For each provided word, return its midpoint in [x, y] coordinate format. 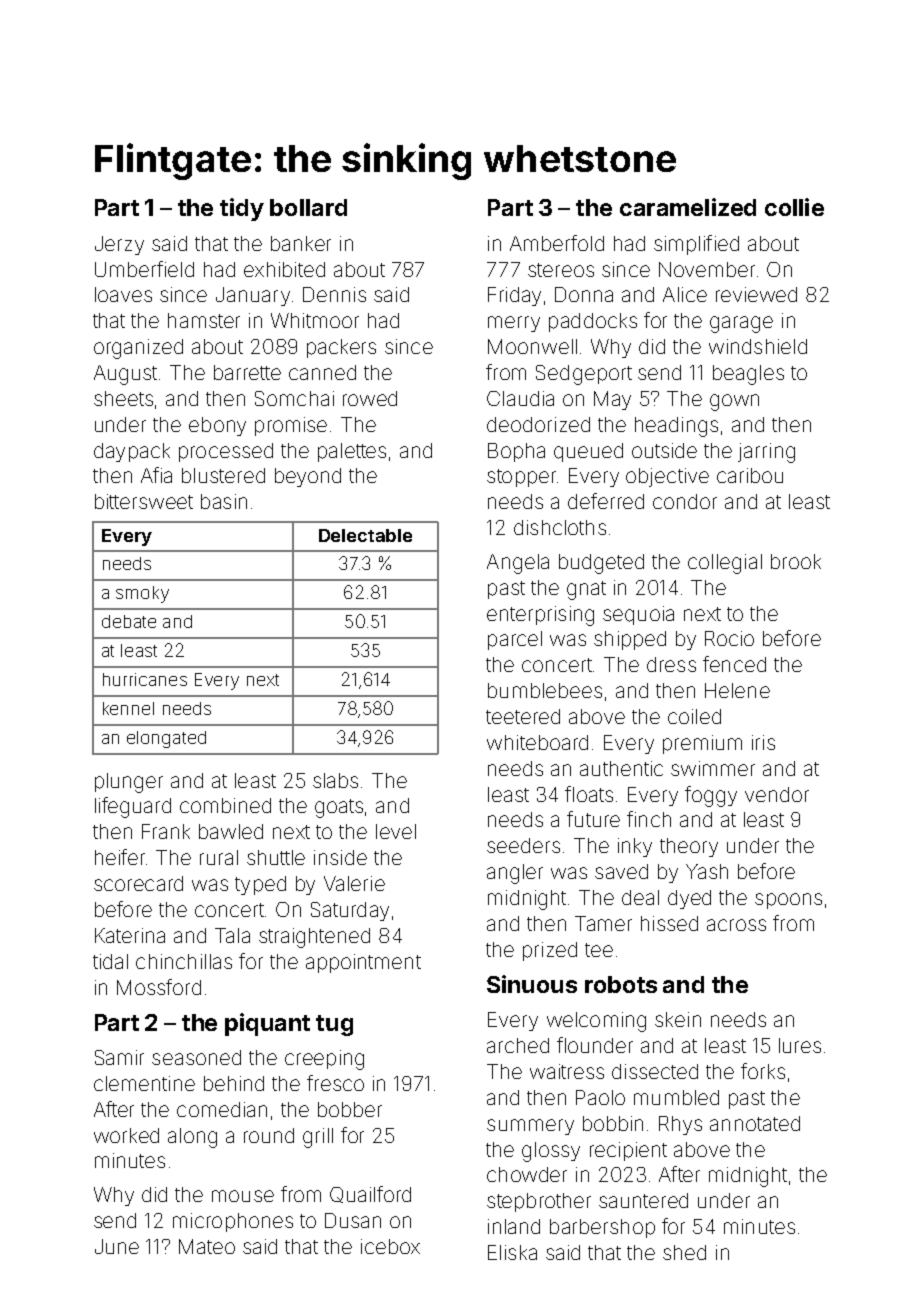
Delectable [365, 535]
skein [678, 1019]
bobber [350, 1109]
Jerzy [119, 245]
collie [794, 207]
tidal [110, 961]
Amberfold [557, 243]
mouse [243, 1196]
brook [796, 561]
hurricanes [145, 679]
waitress [567, 1071]
